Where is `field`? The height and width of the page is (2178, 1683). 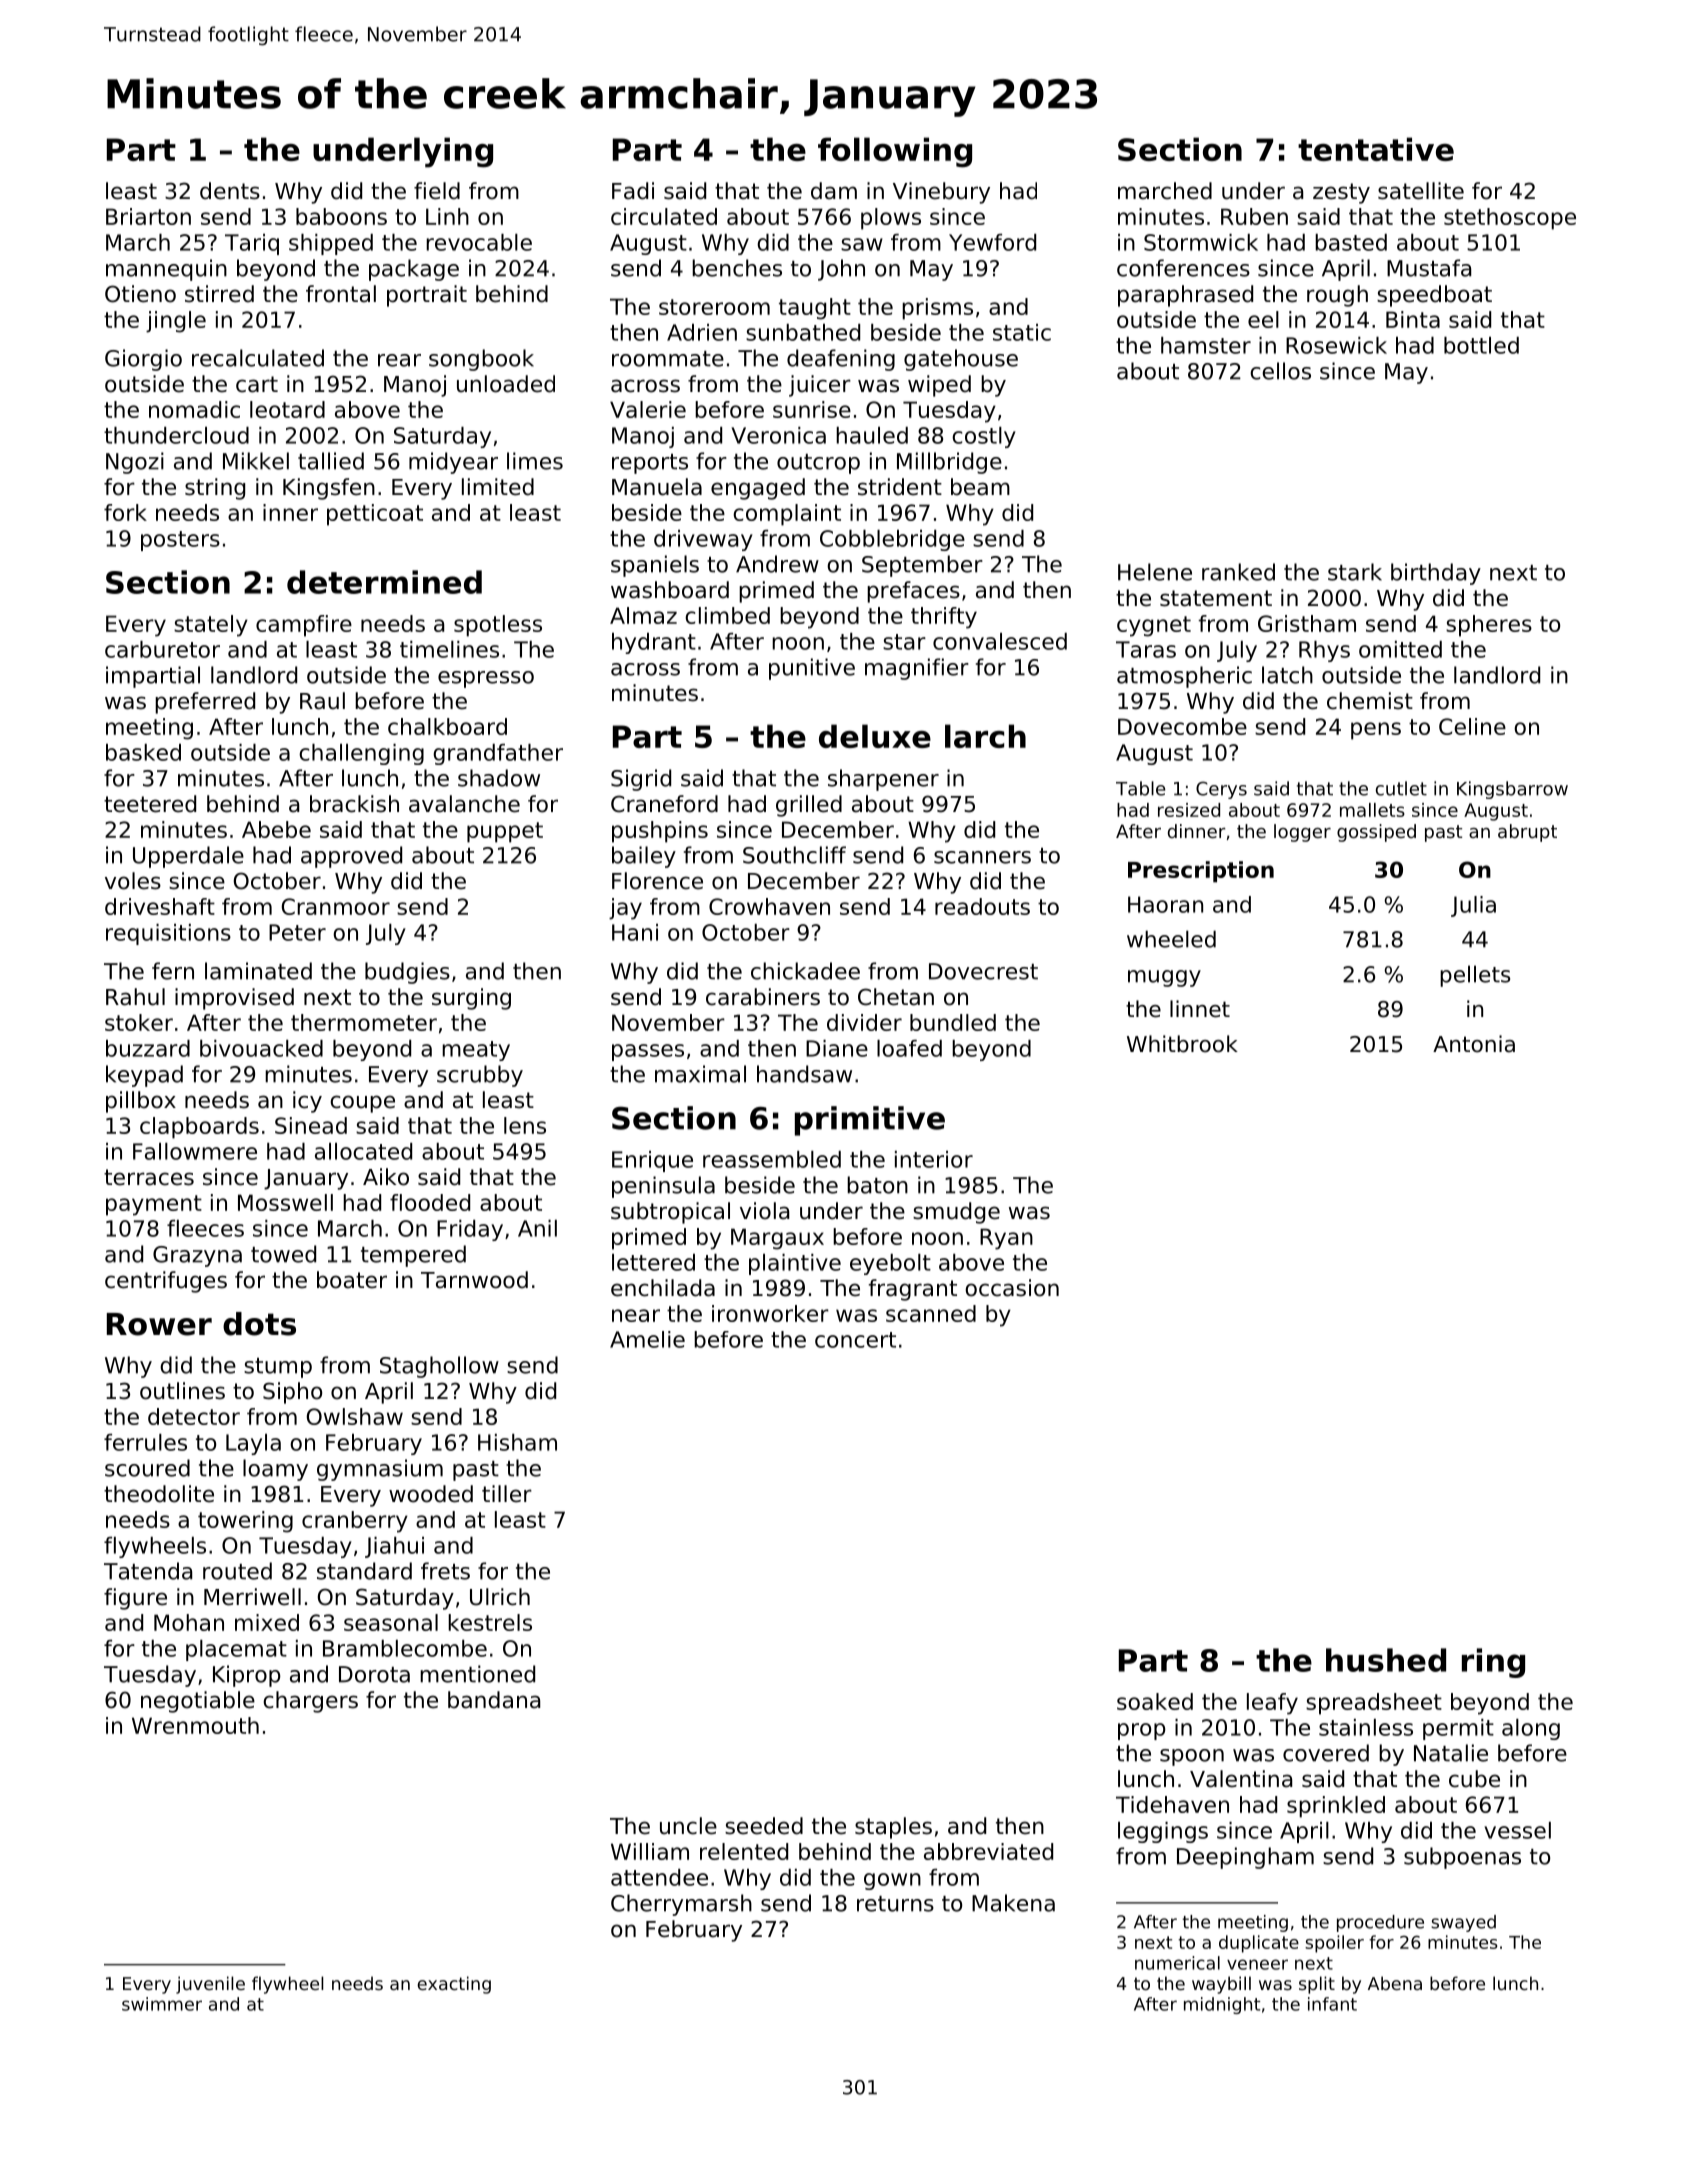
field is located at coordinates (437, 191).
